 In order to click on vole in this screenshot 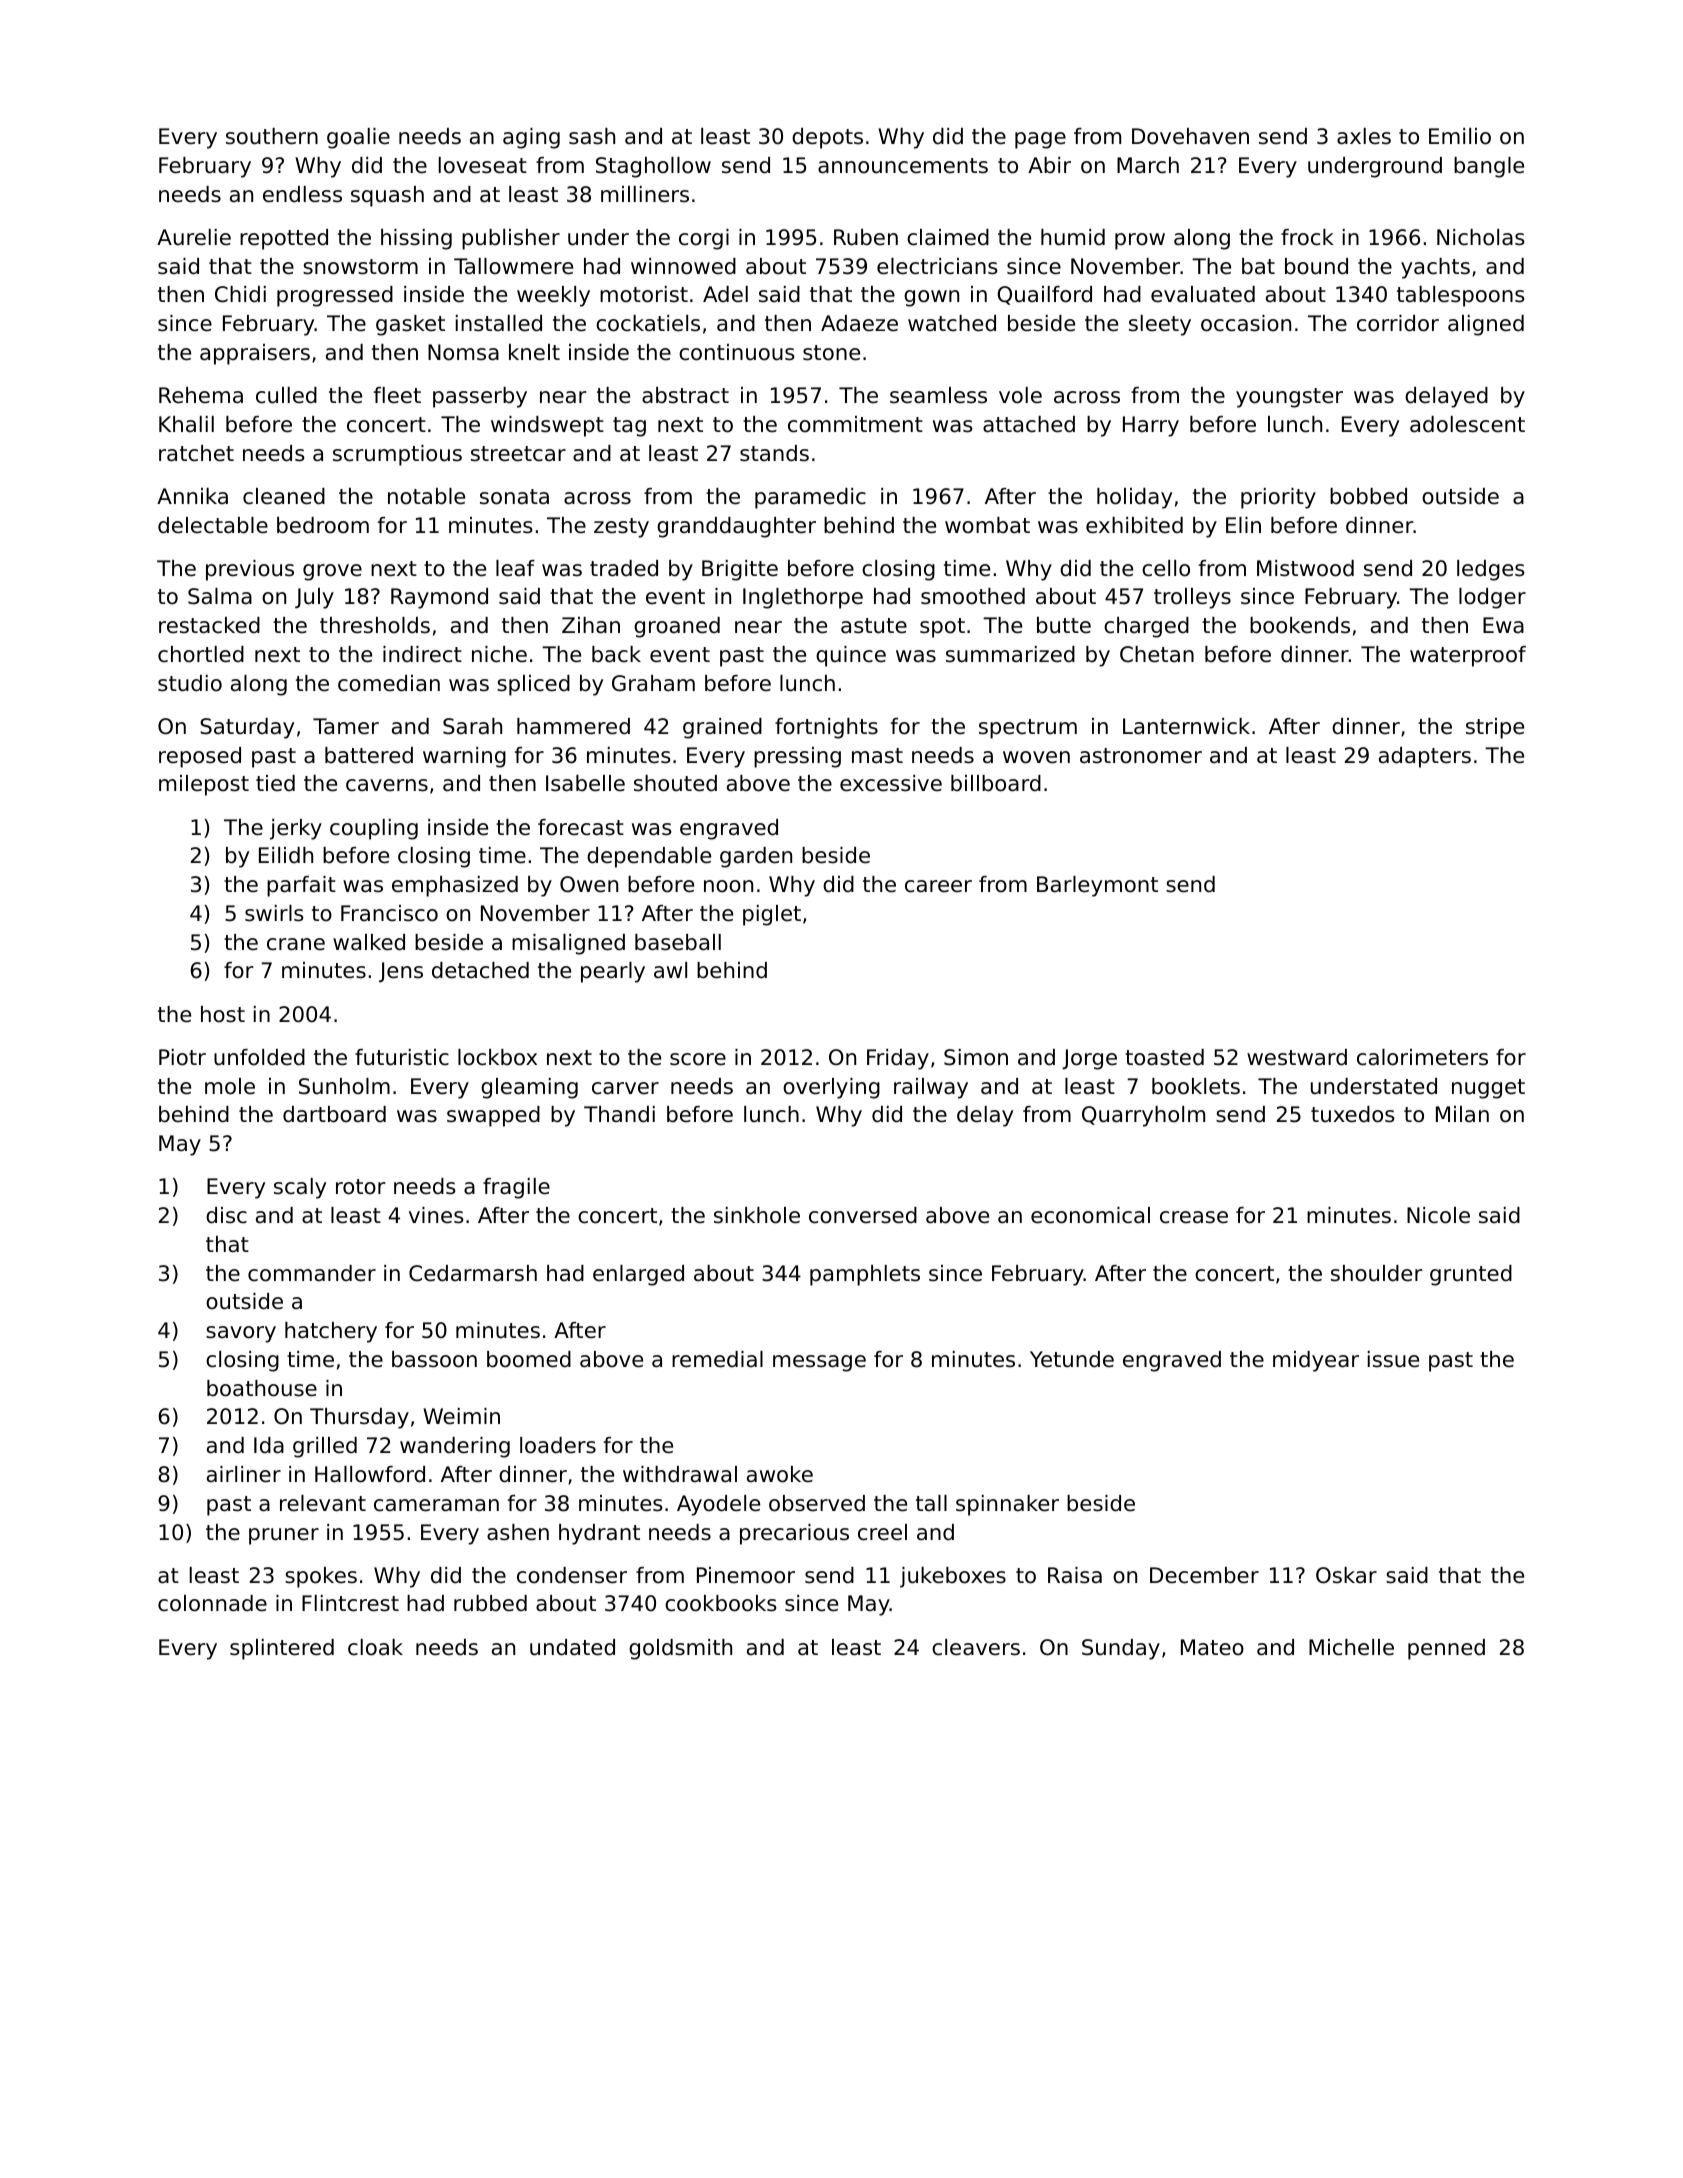, I will do `click(1020, 395)`.
